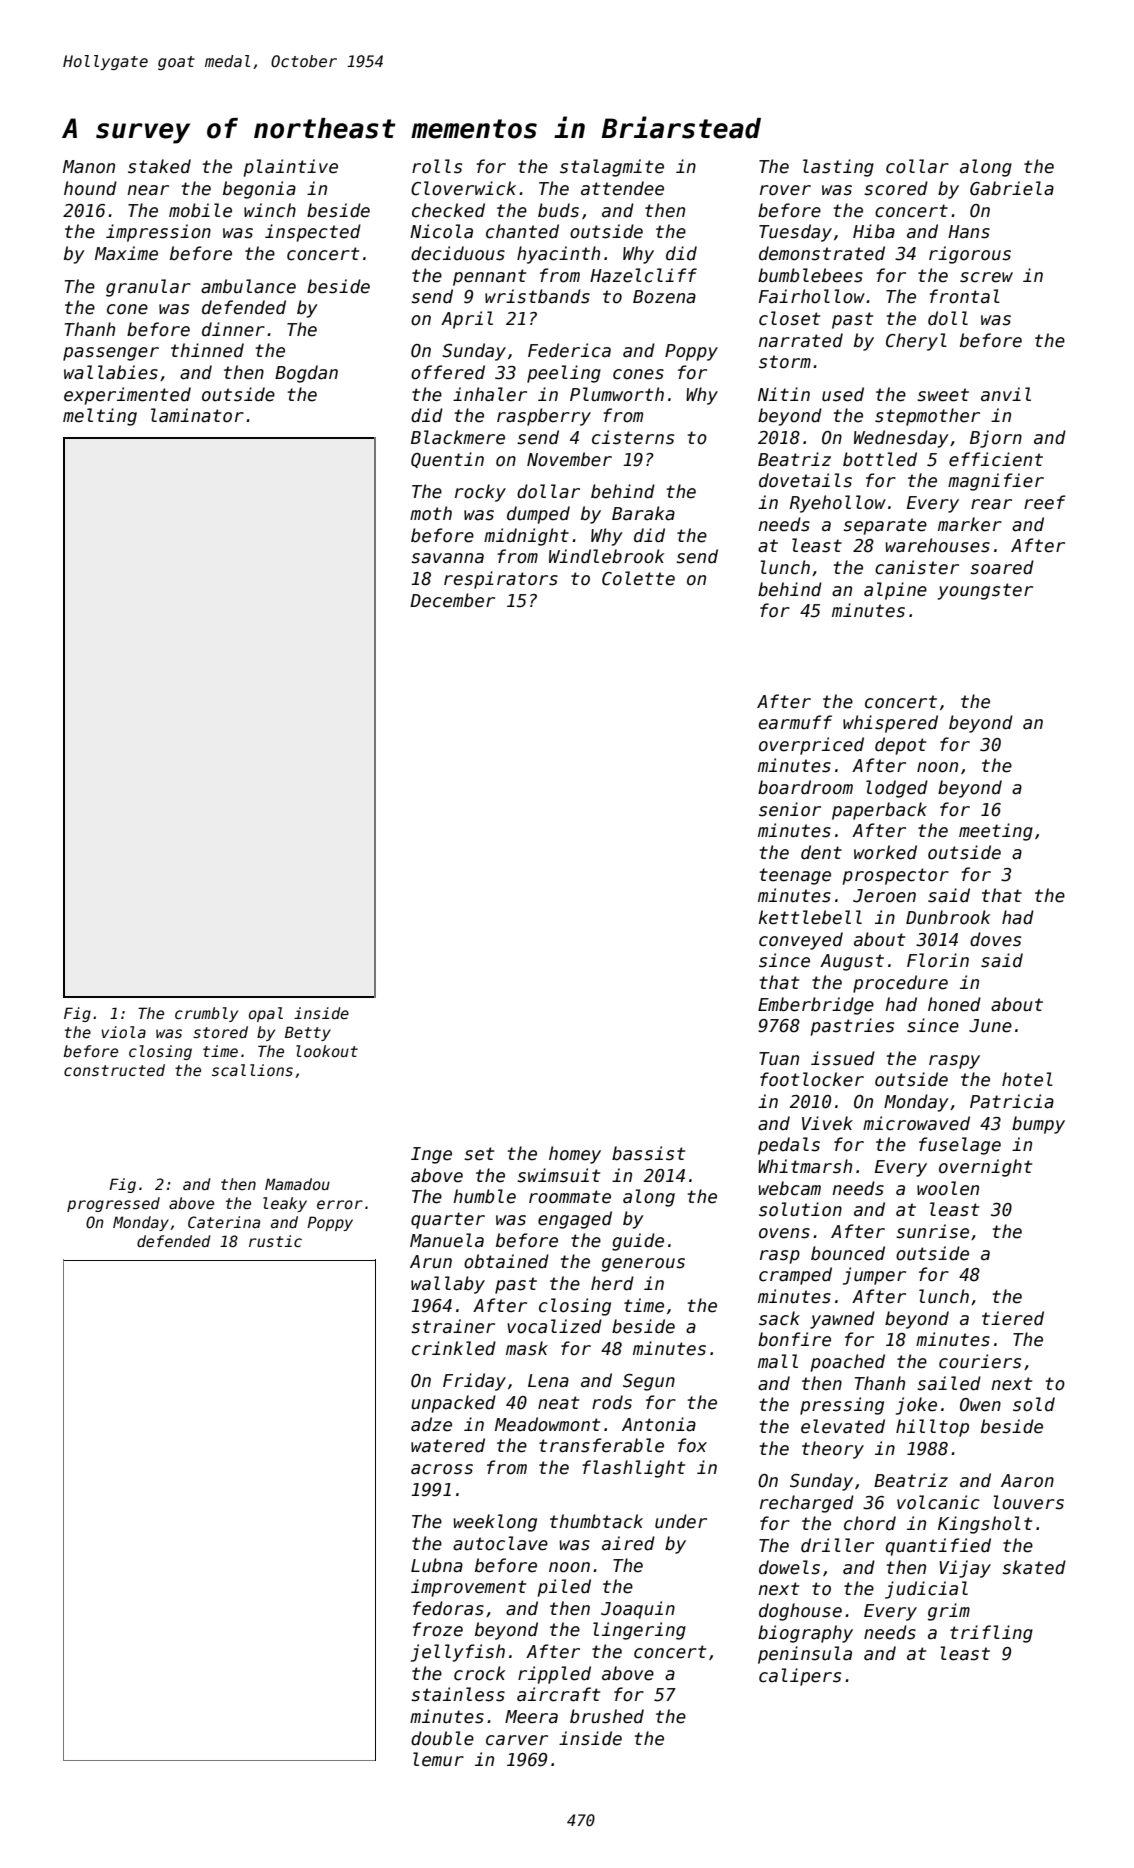  What do you see at coordinates (438, 1759) in the page?
I see `lemur` at bounding box center [438, 1759].
